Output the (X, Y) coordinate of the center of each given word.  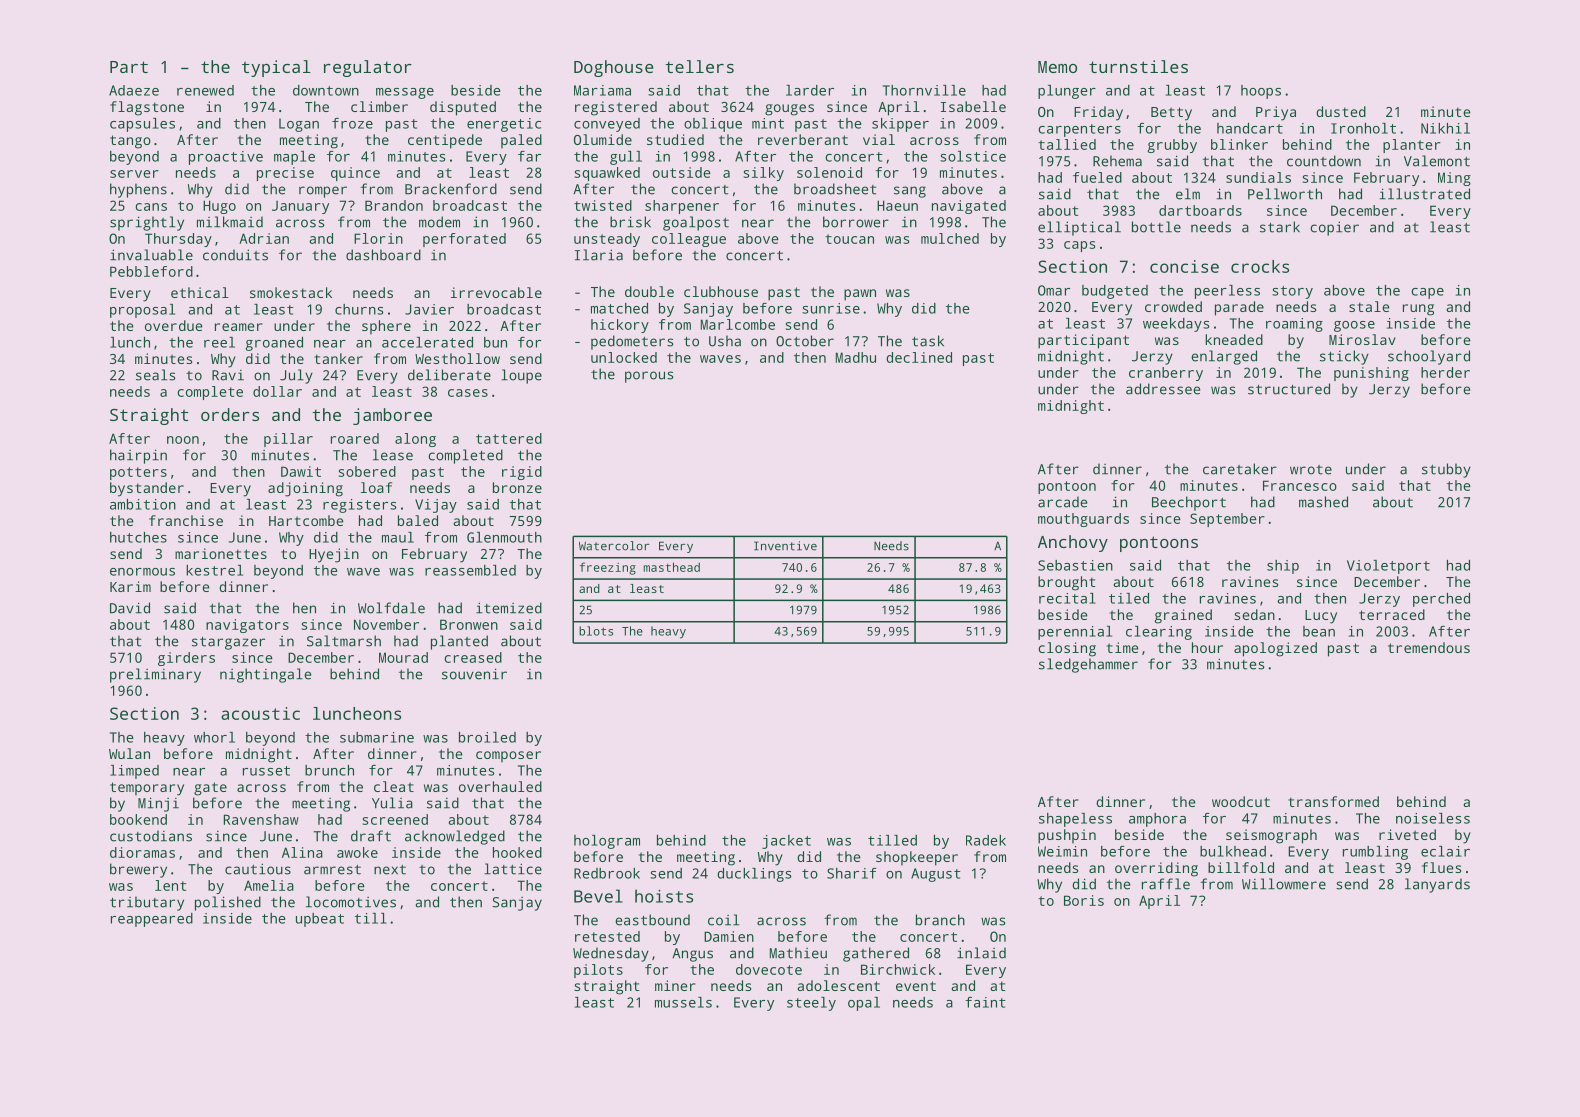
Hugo (219, 207)
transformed (1333, 801)
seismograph (1271, 836)
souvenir (474, 674)
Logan (299, 125)
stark (1280, 227)
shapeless (1075, 820)
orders (230, 414)
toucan (849, 239)
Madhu (856, 357)
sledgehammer (1088, 665)
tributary (147, 903)
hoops (1261, 92)
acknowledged (455, 837)
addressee (1163, 389)
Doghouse (614, 68)
